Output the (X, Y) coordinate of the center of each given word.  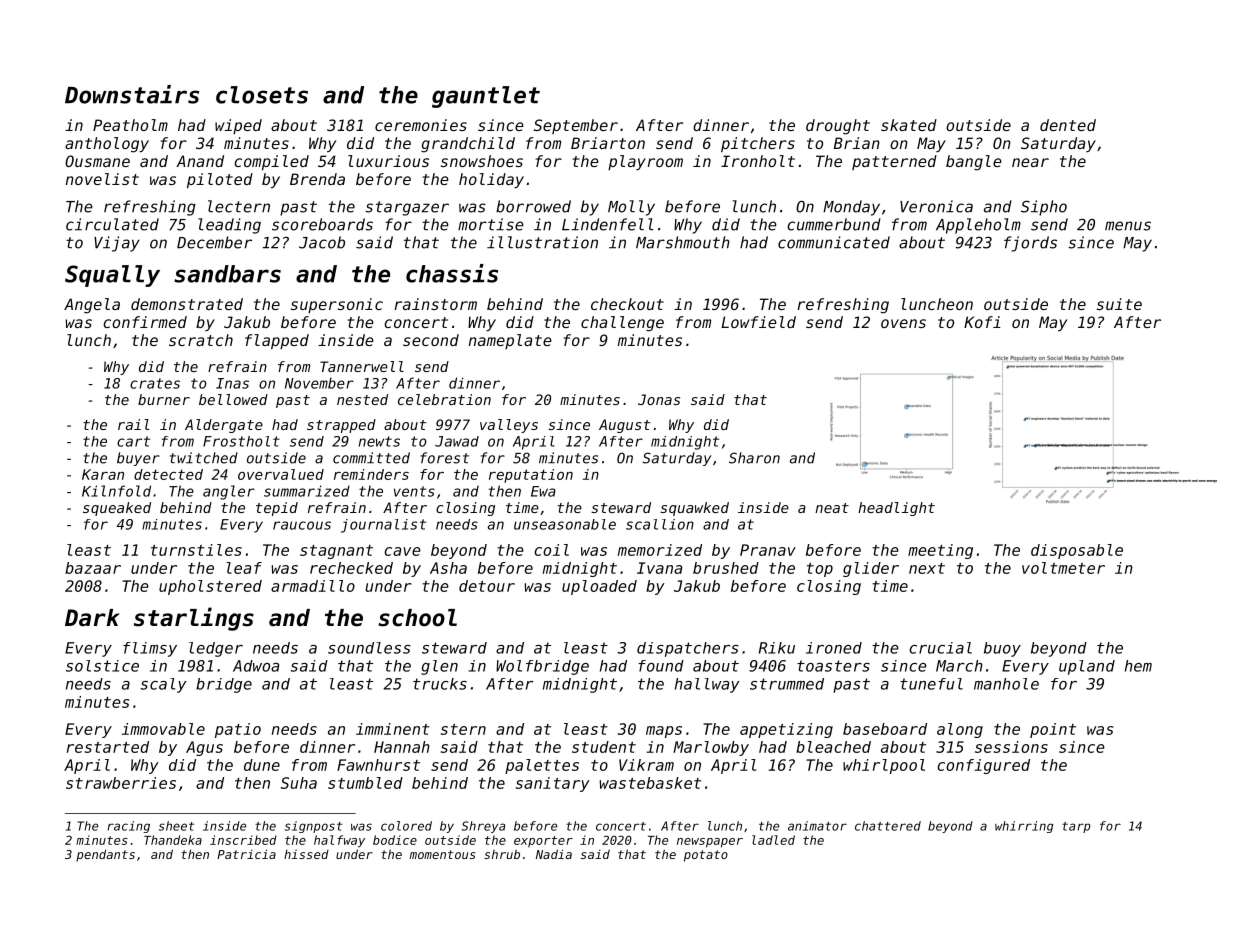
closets (262, 95)
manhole (1006, 684)
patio (238, 730)
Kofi (982, 322)
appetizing (786, 730)
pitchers (758, 144)
